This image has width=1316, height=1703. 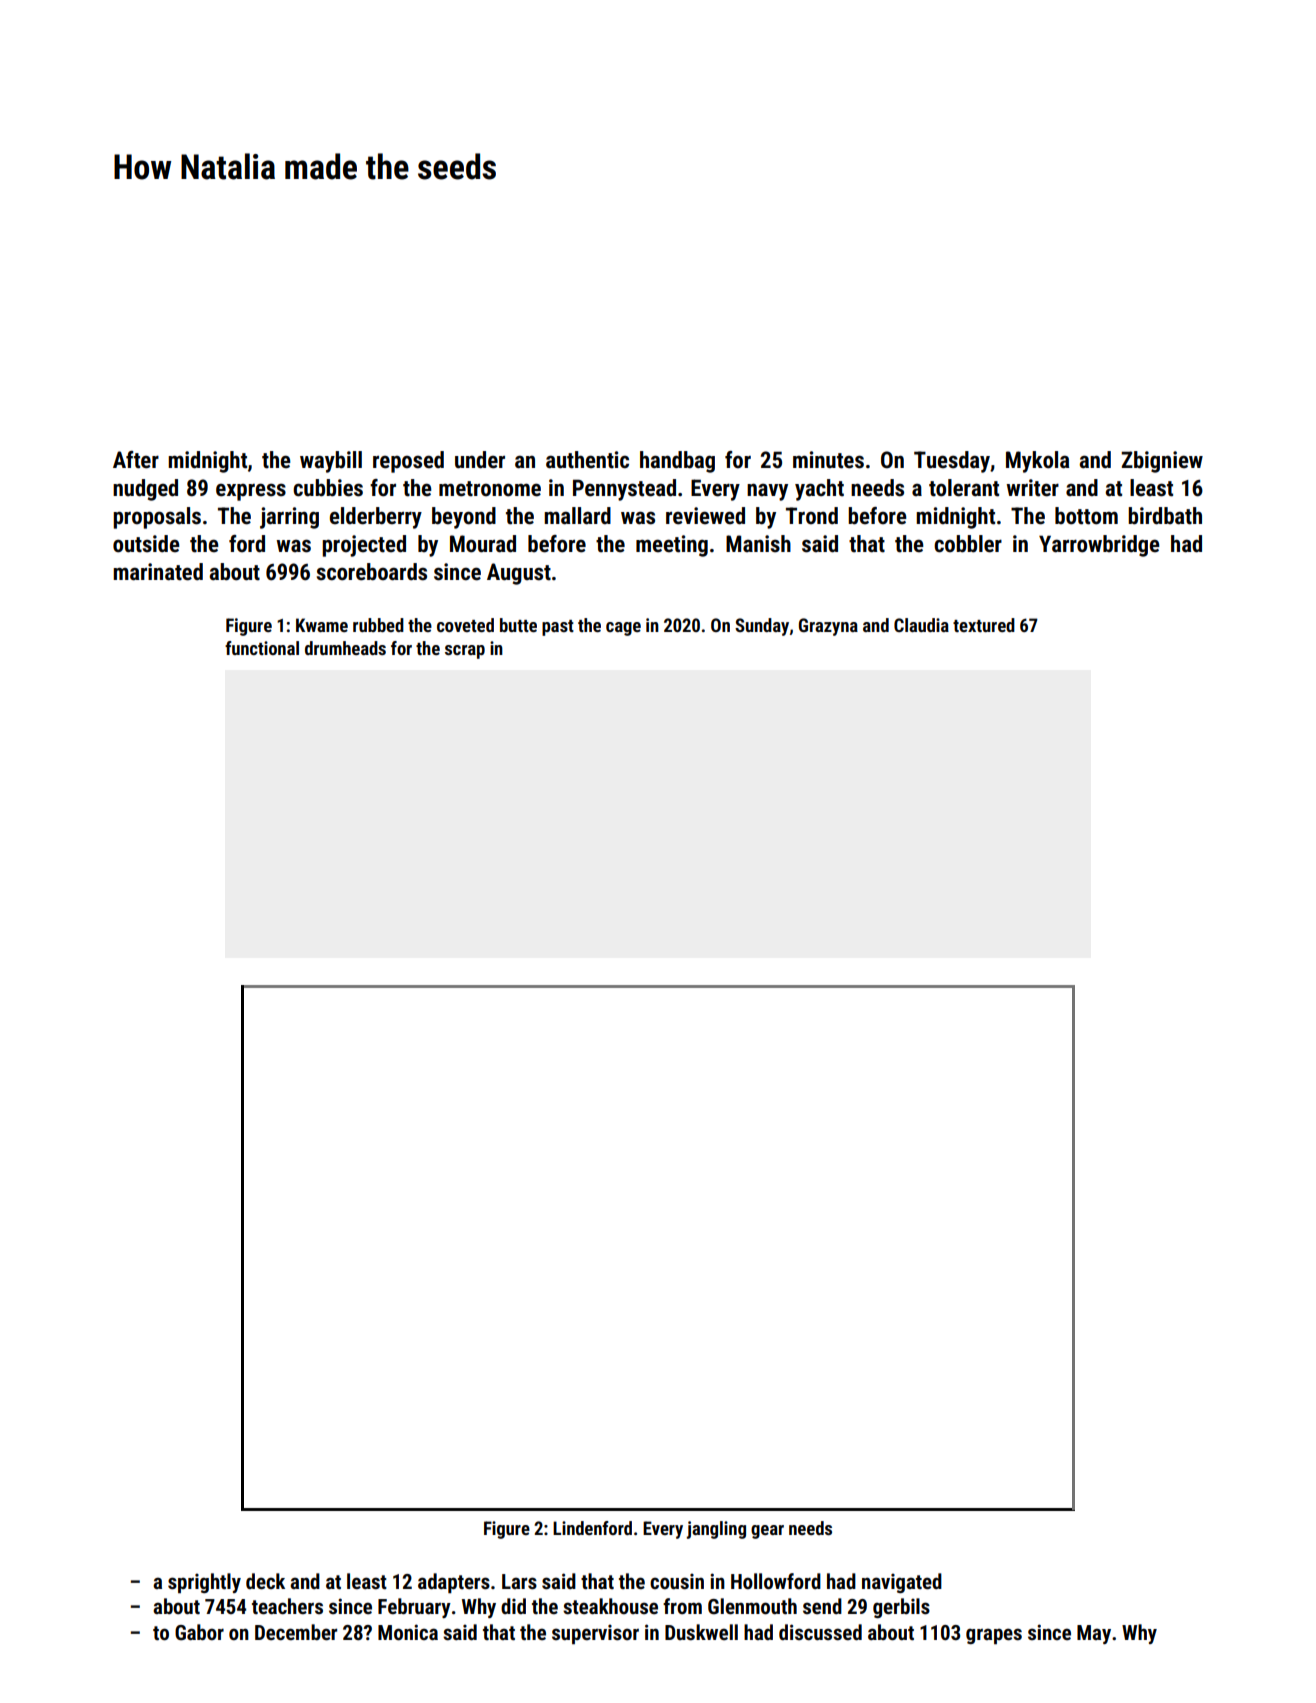 I want to click on marinated, so click(x=158, y=572).
